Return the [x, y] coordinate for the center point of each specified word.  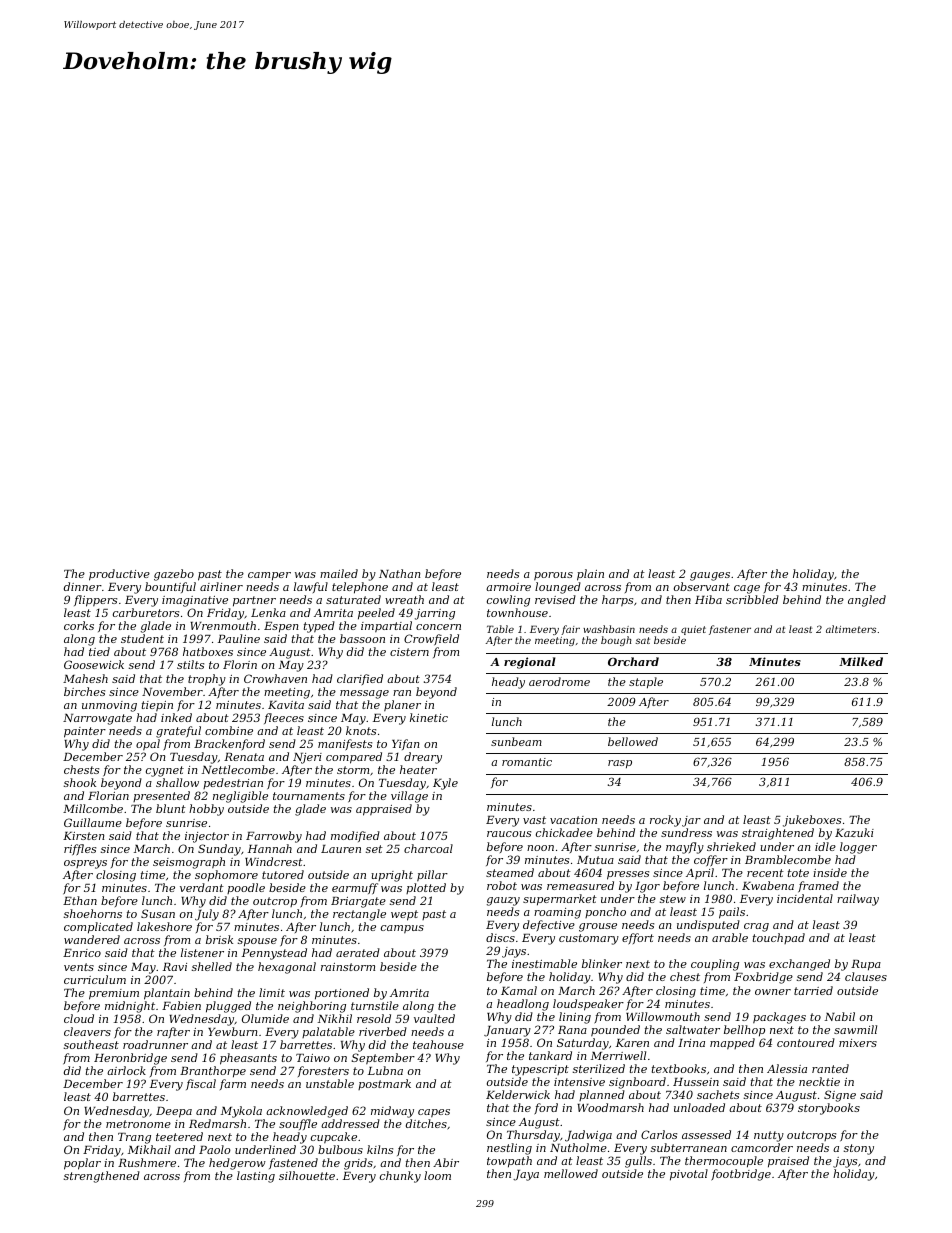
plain [590, 575]
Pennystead [274, 954]
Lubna [385, 1070]
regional [530, 663]
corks [79, 625]
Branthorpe [213, 1072]
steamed [510, 872]
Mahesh [85, 678]
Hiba [708, 599]
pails [732, 913]
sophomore [226, 876]
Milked [861, 661]
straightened [778, 834]
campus [402, 929]
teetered [179, 1136]
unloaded [699, 1107]
